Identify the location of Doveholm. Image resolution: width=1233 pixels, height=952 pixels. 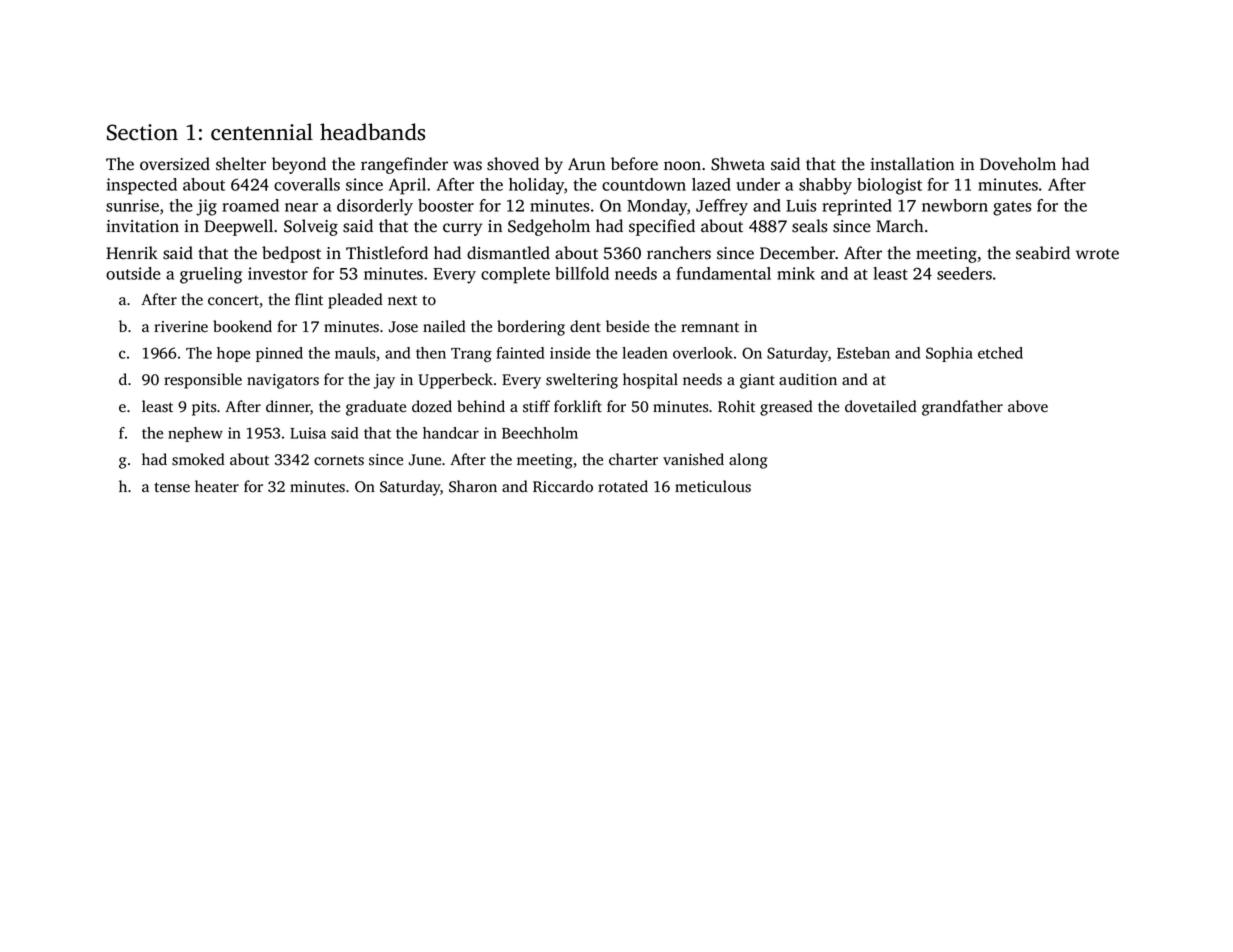
(1018, 164).
